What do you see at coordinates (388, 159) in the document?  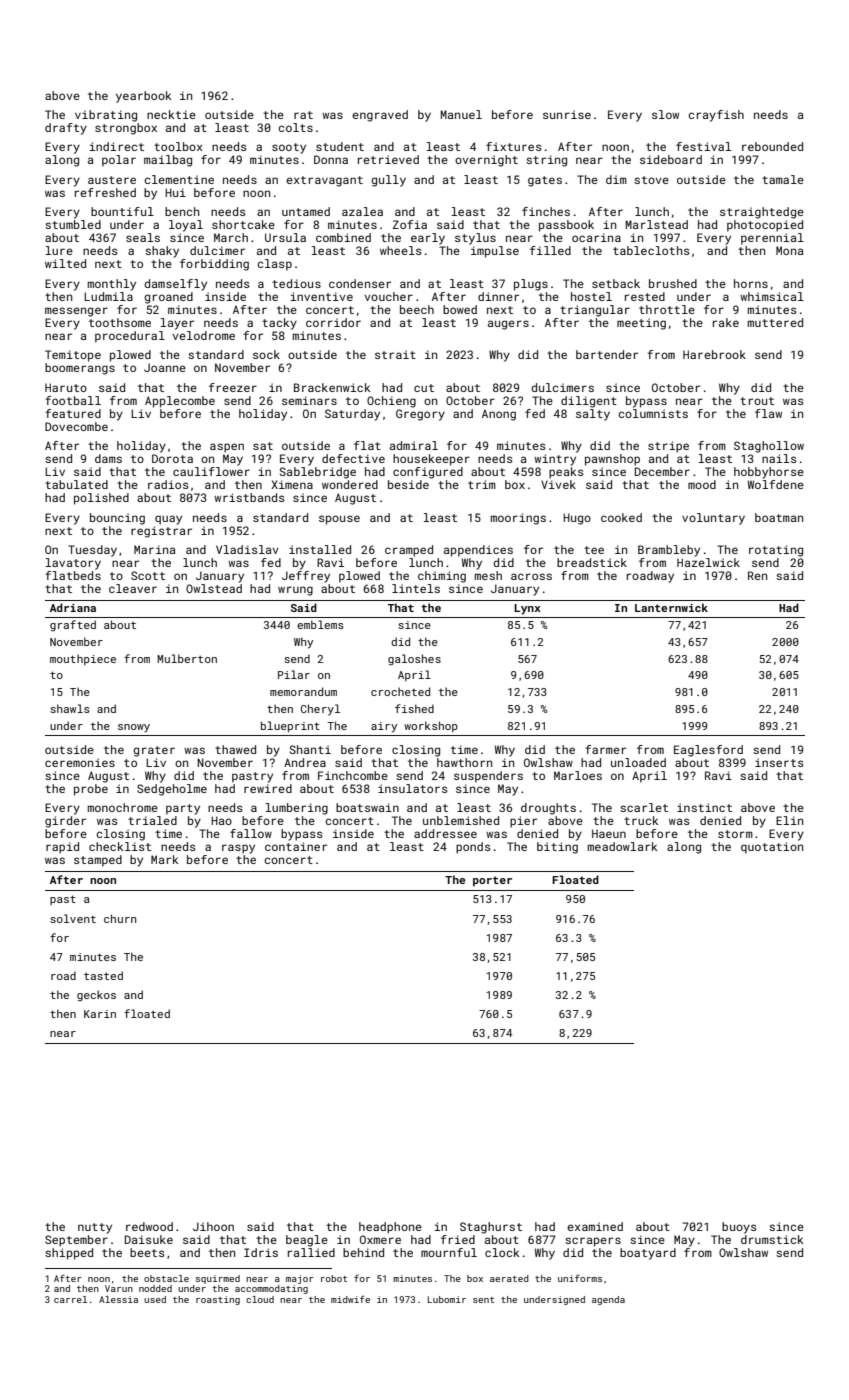 I see `retrieved` at bounding box center [388, 159].
